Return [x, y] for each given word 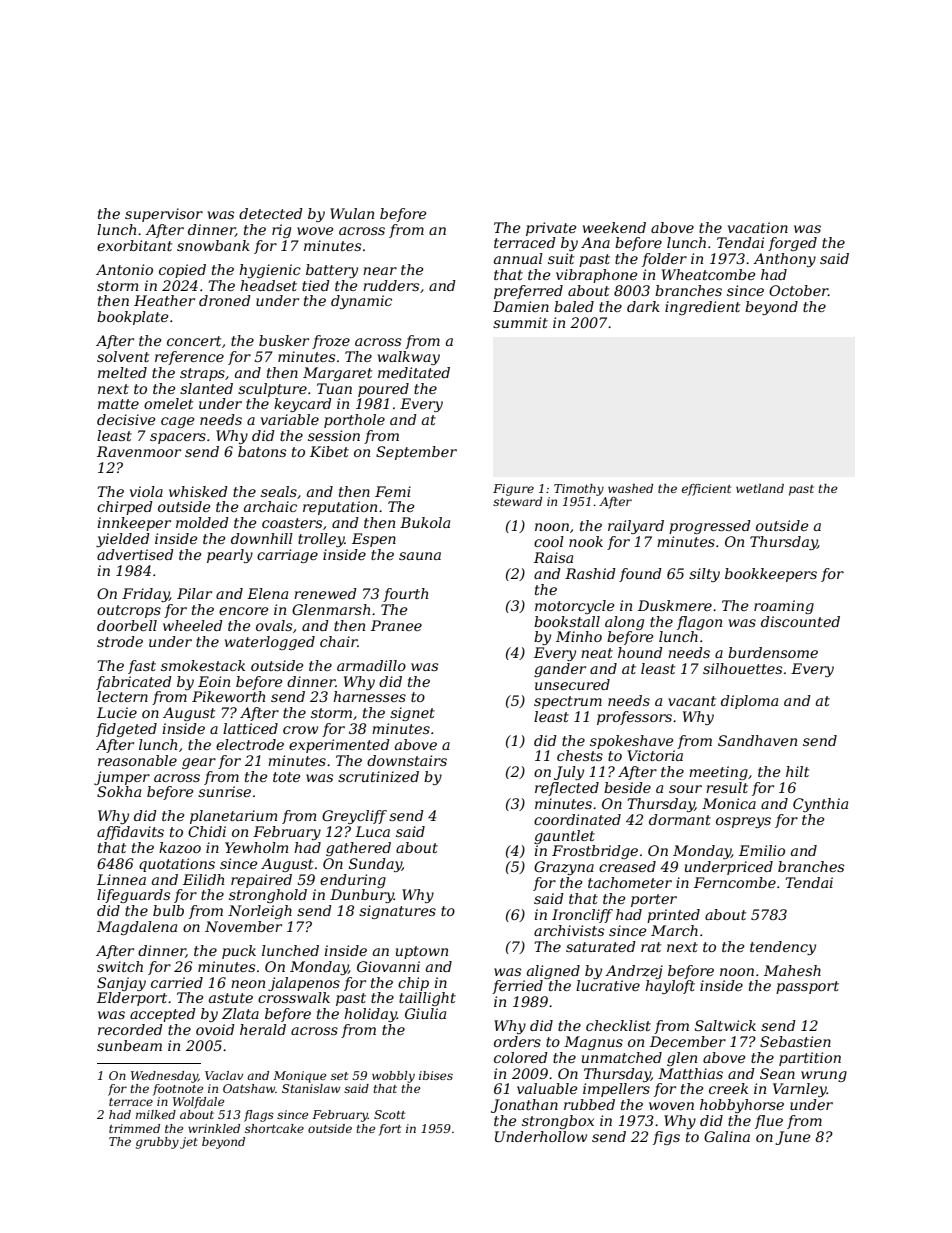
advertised [135, 554]
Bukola [425, 522]
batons [262, 451]
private [551, 229]
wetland [760, 488]
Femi [393, 491]
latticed [250, 728]
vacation [758, 227]
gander [560, 670]
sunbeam [129, 1045]
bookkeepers [771, 575]
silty [704, 575]
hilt [797, 771]
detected [271, 213]
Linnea [121, 879]
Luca [372, 831]
